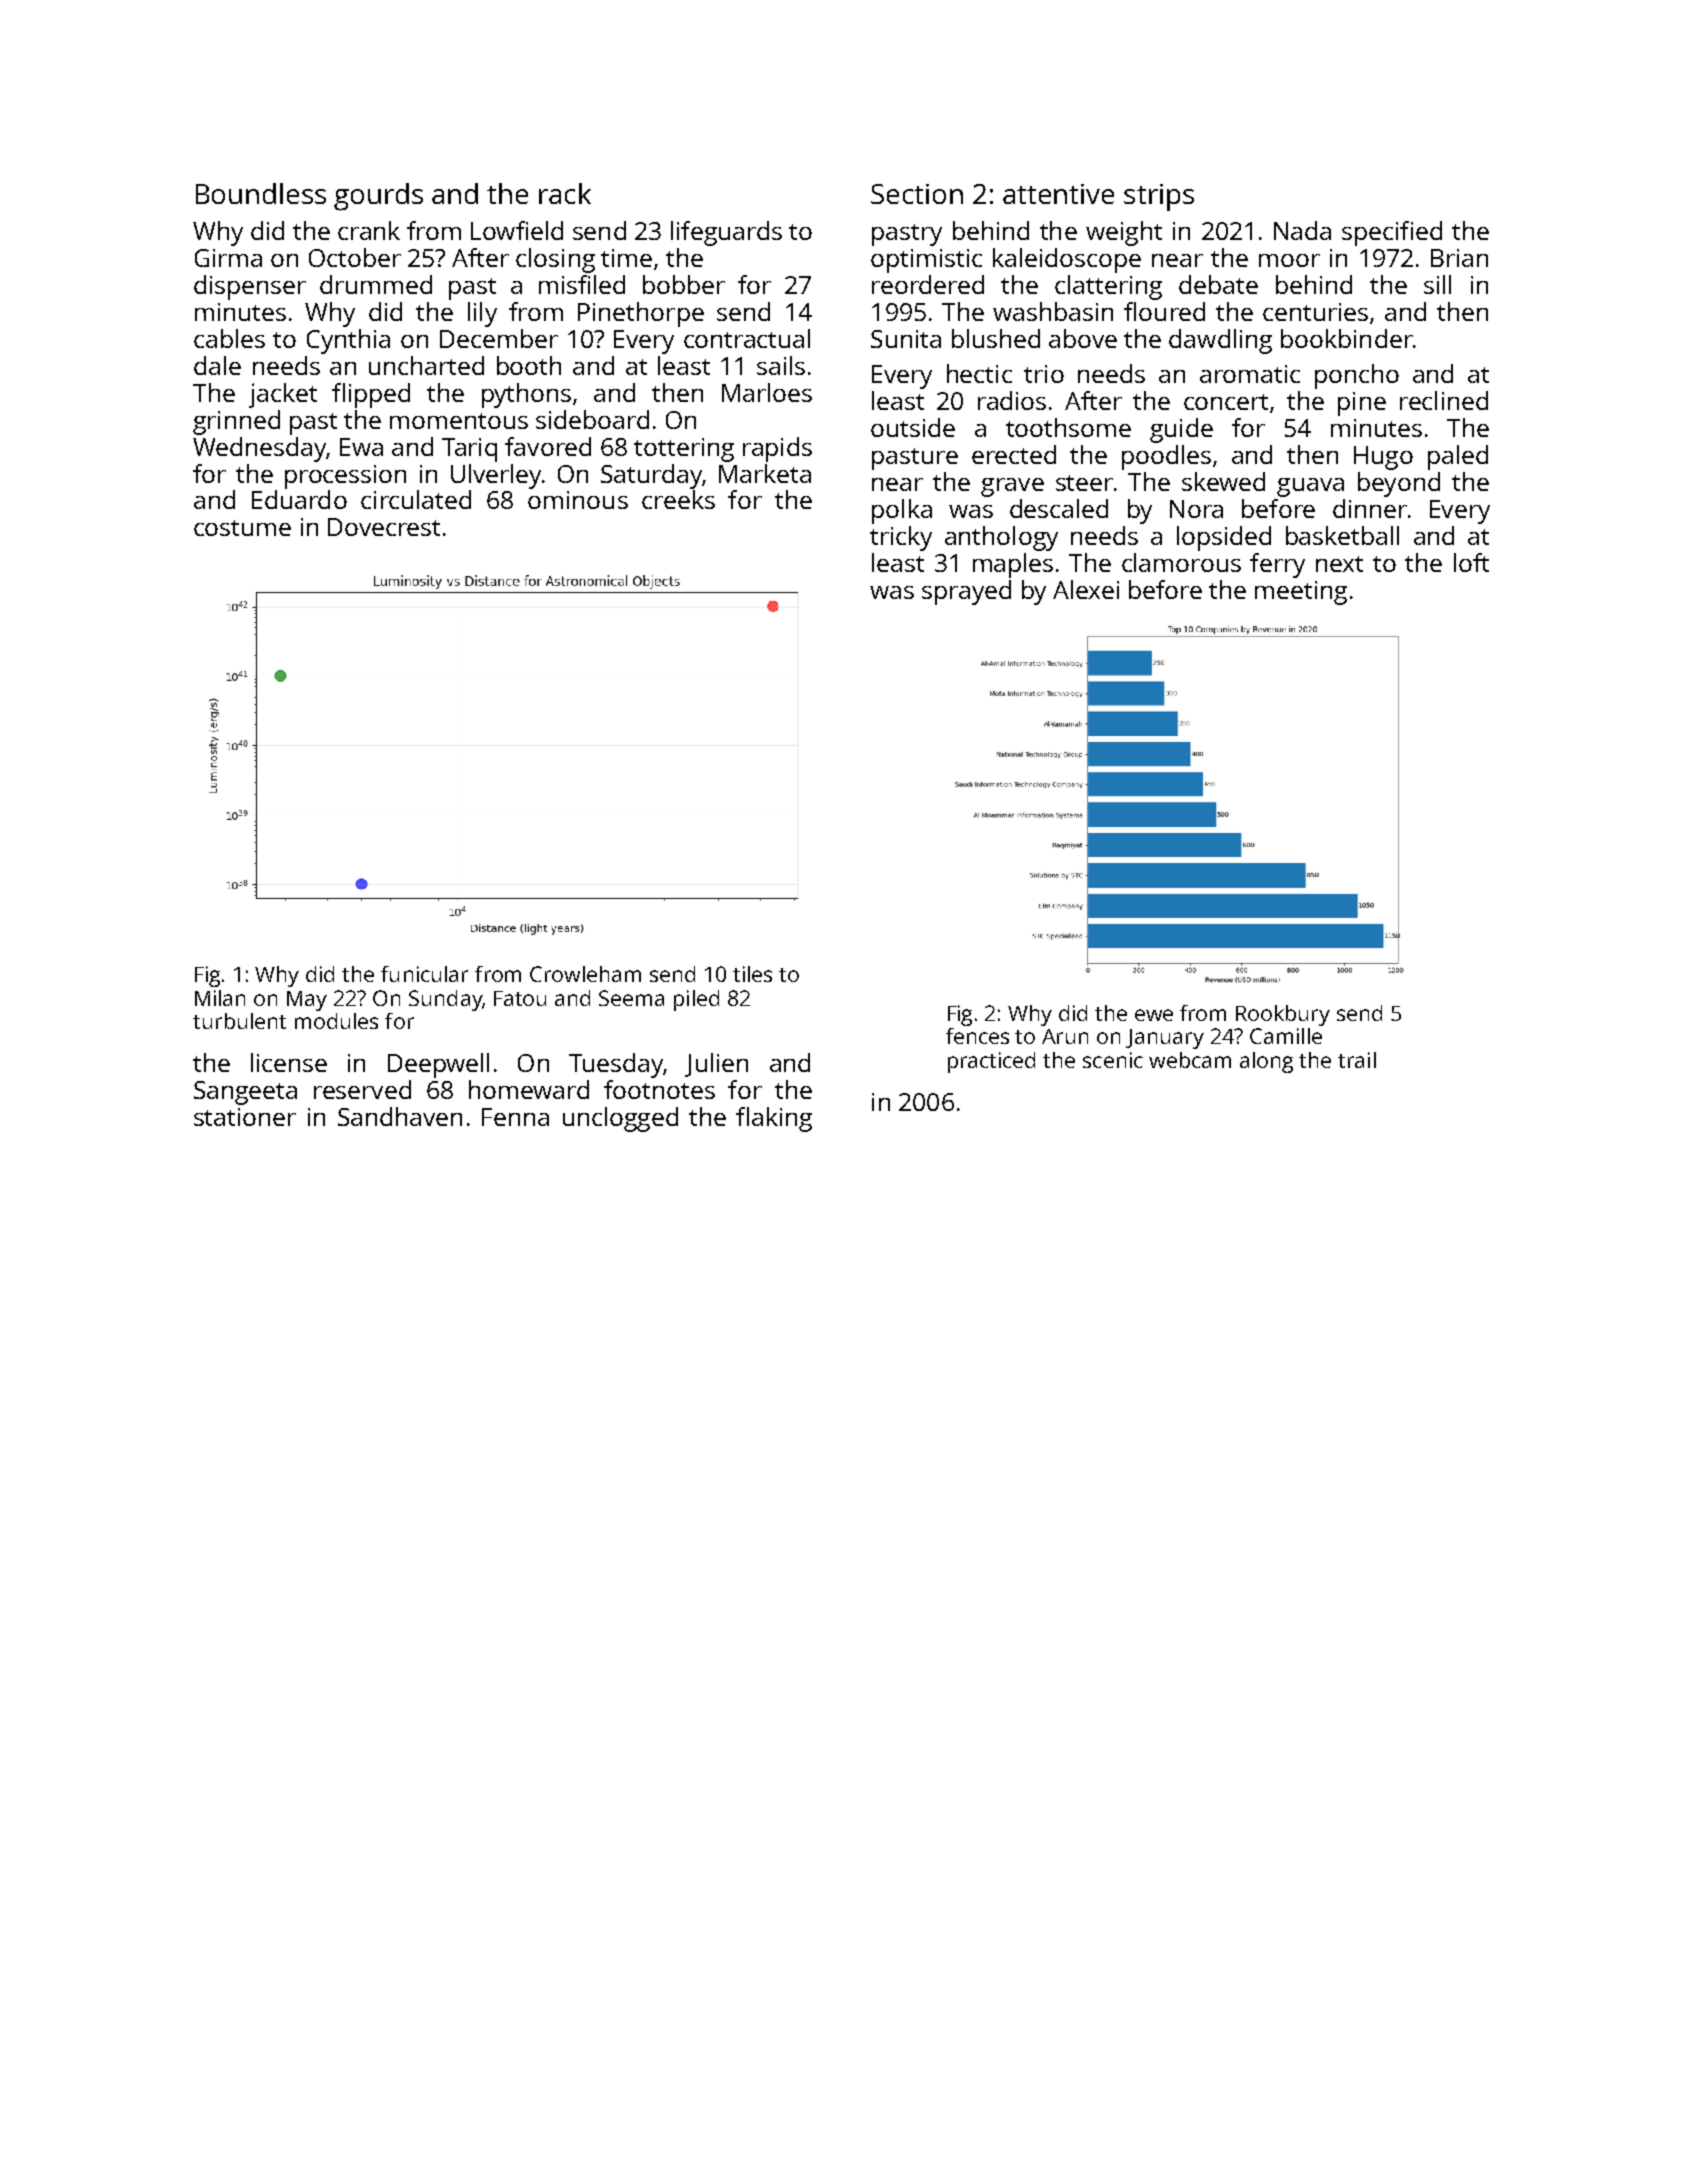 Image resolution: width=1683 pixels, height=2178 pixels. Describe the element at coordinates (1159, 197) in the document. I see `strips` at that location.
